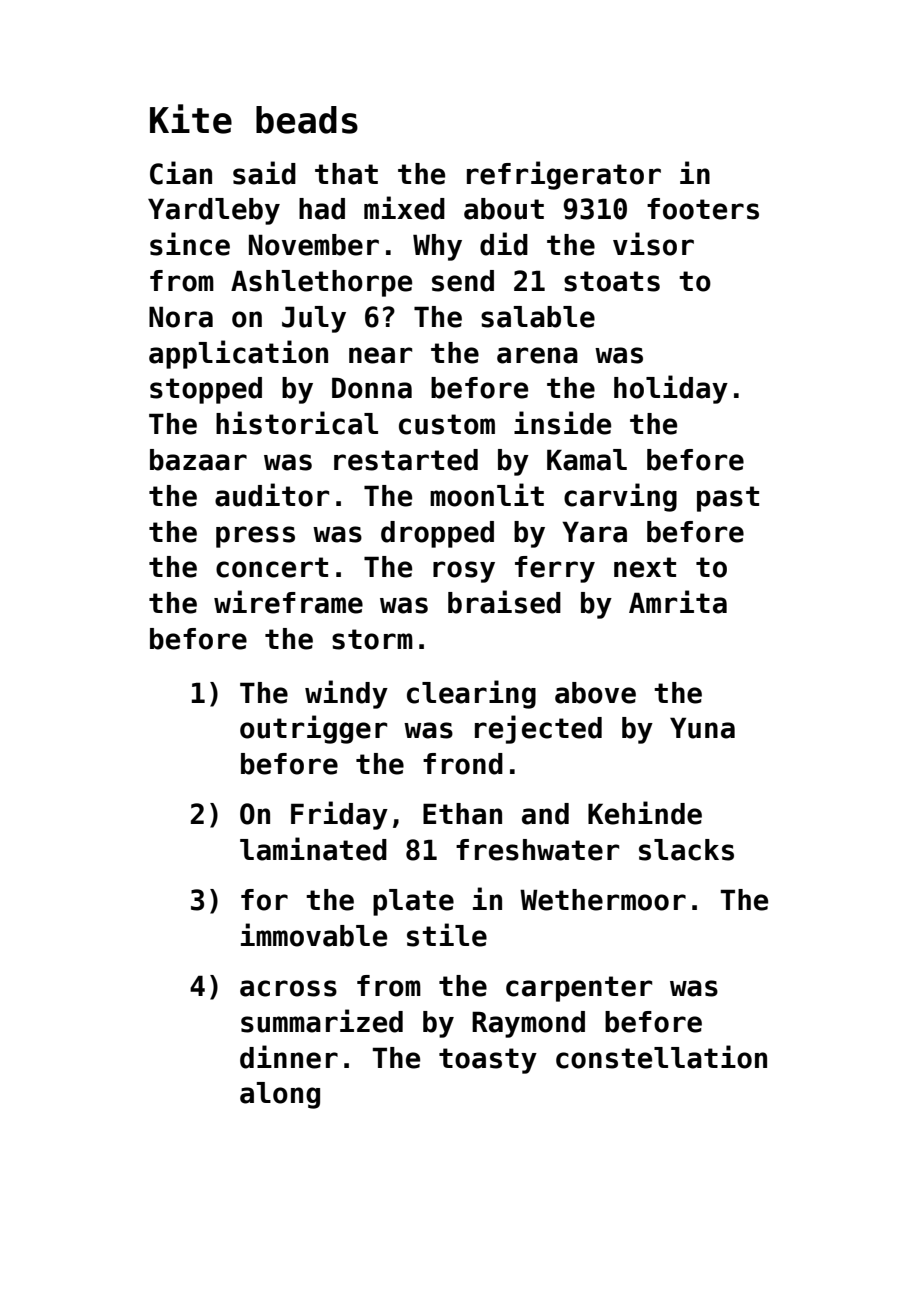  Describe the element at coordinates (678, 602) in the document. I see `Amrita` at that location.
